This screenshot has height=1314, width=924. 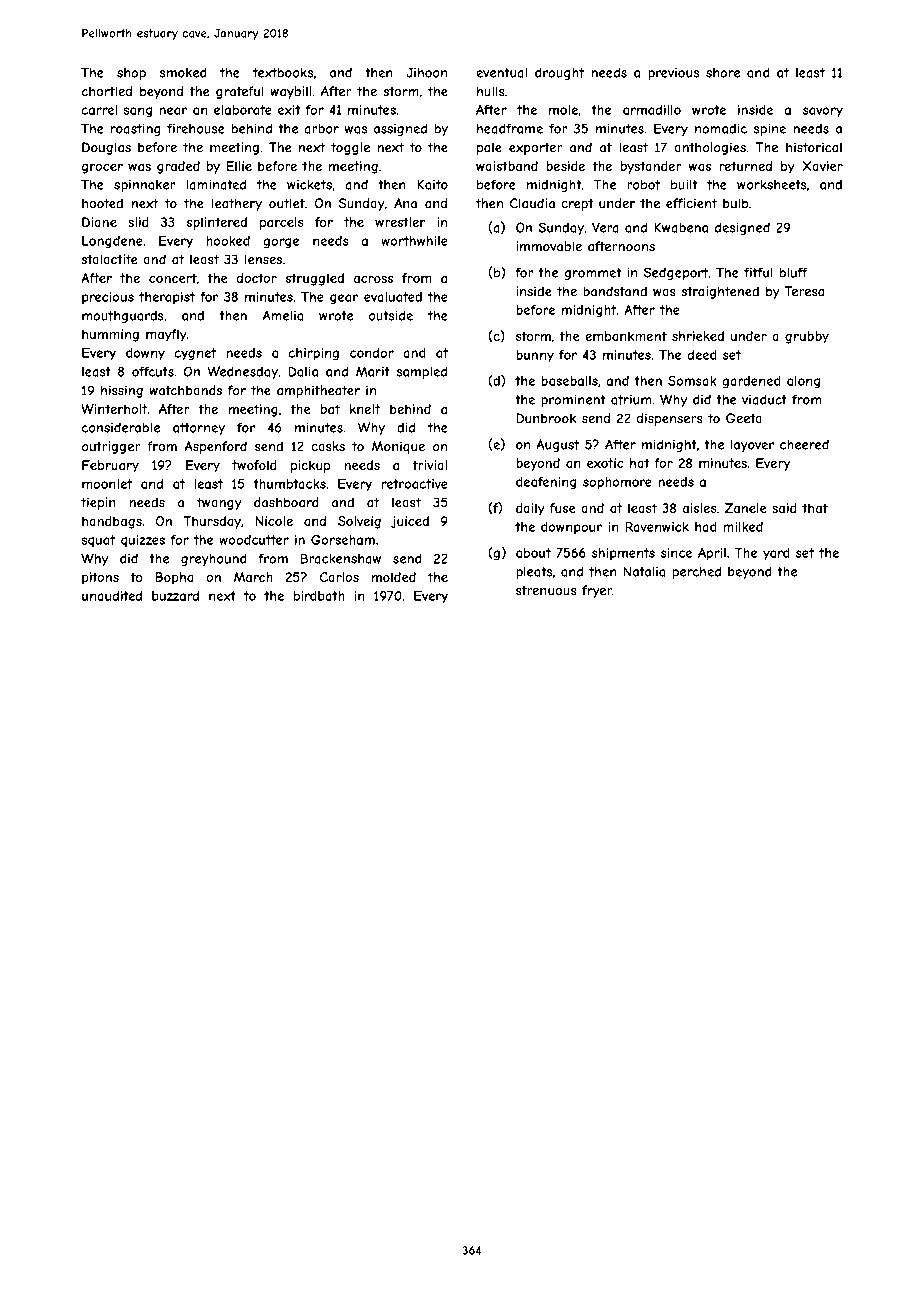 I want to click on retroactive, so click(x=415, y=484).
